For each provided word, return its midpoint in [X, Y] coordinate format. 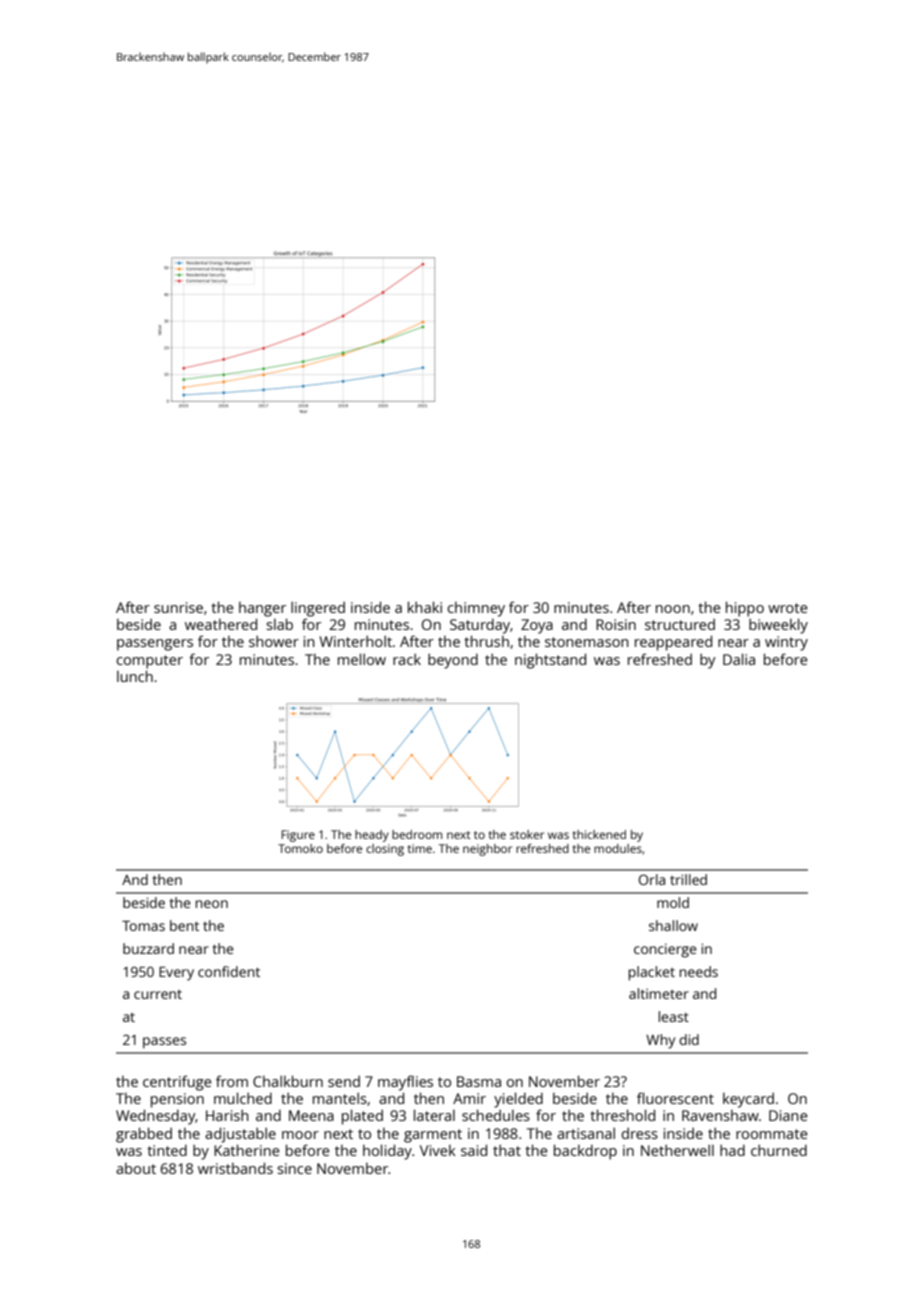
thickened [599, 834]
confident [229, 971]
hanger [262, 609]
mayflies [405, 1083]
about [136, 1168]
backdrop [585, 1152]
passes [164, 1043]
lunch [135, 676]
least [674, 1016]
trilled [688, 879]
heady [372, 836]
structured [680, 624]
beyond [453, 661]
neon [212, 904]
